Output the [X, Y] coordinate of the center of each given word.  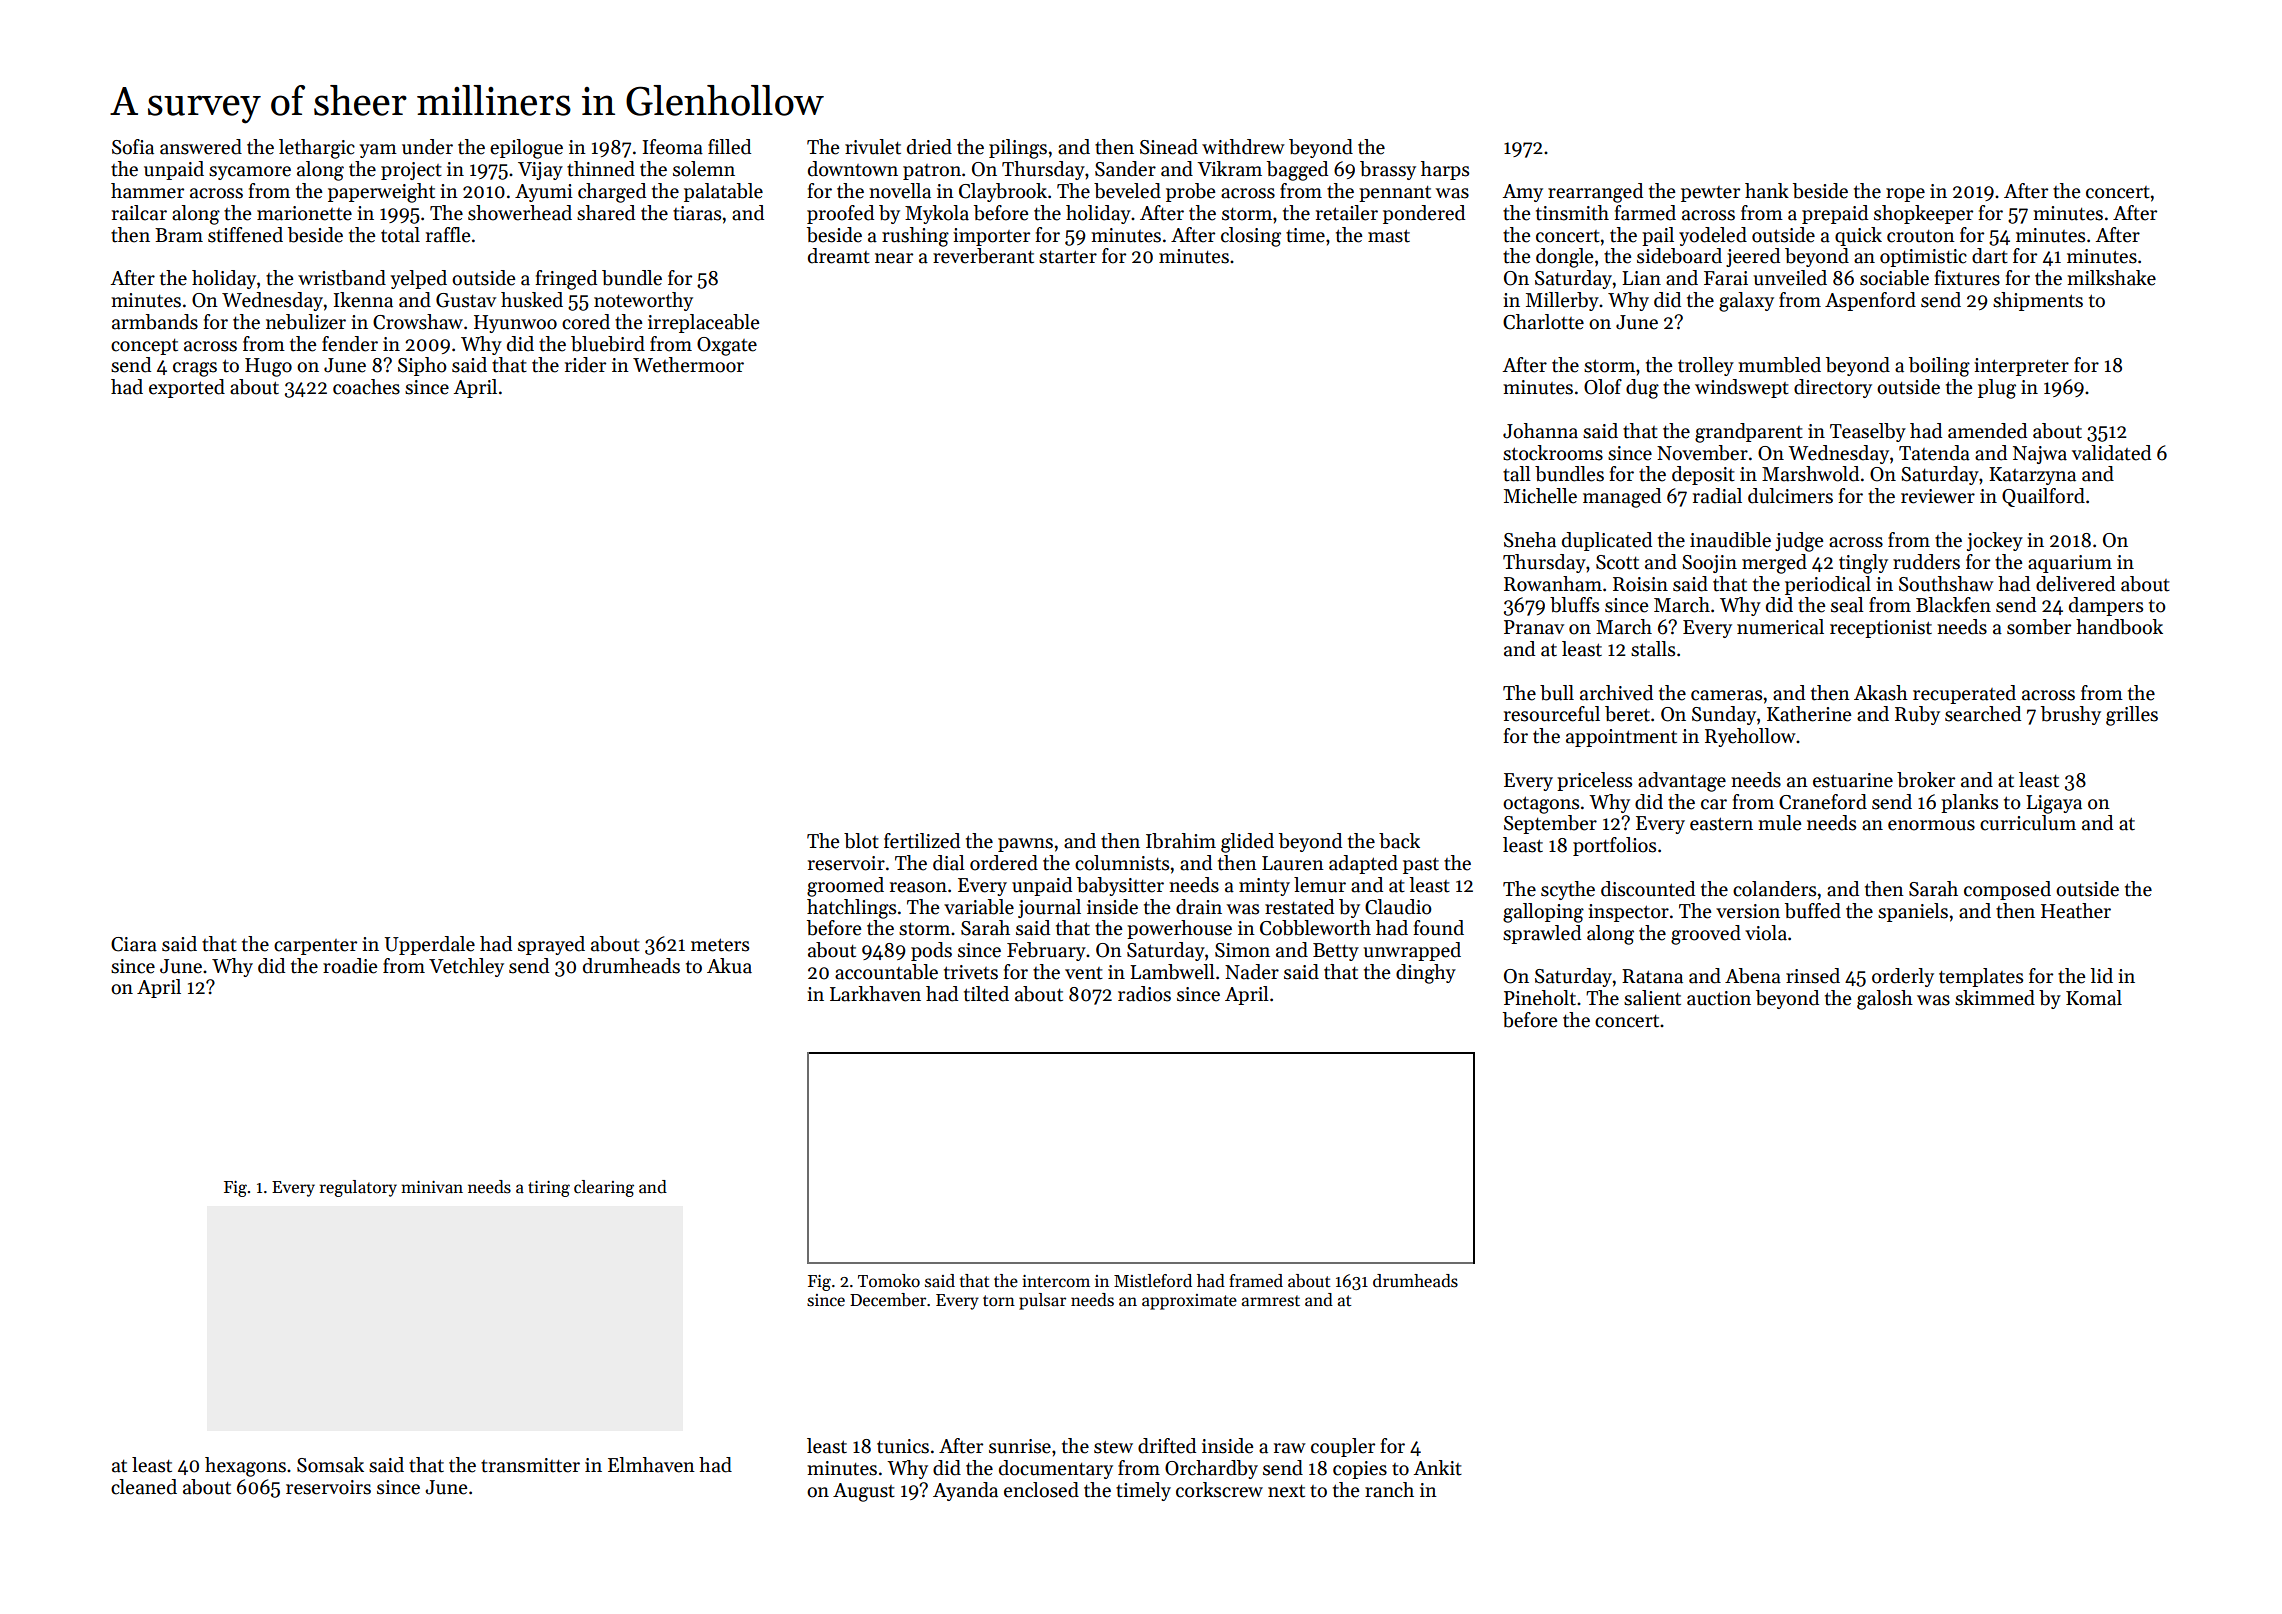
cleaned [144, 1487]
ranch [1389, 1490]
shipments [2038, 301]
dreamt [839, 256]
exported [187, 388]
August [864, 1492]
